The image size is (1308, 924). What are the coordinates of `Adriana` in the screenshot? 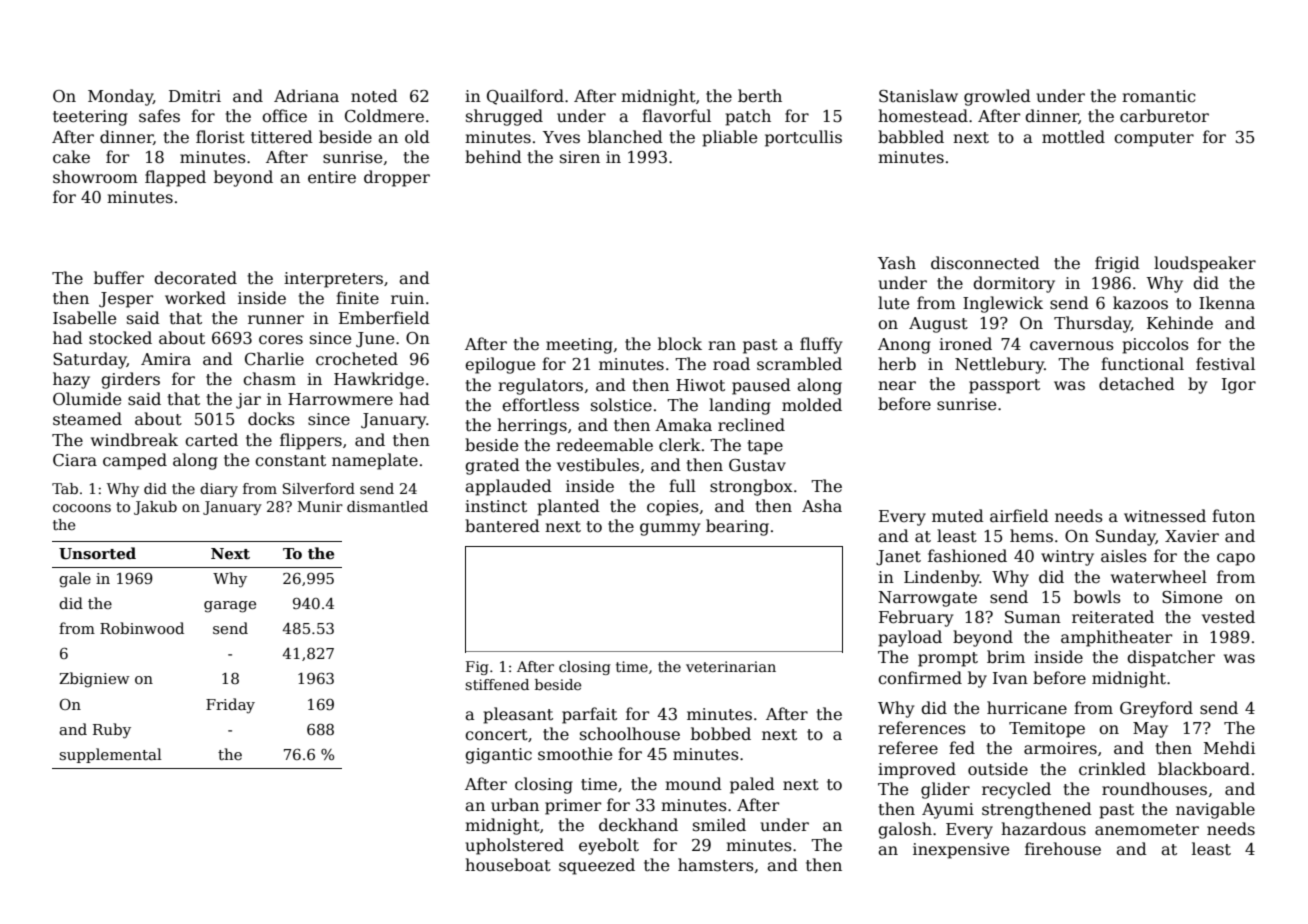 It's located at (306, 96).
